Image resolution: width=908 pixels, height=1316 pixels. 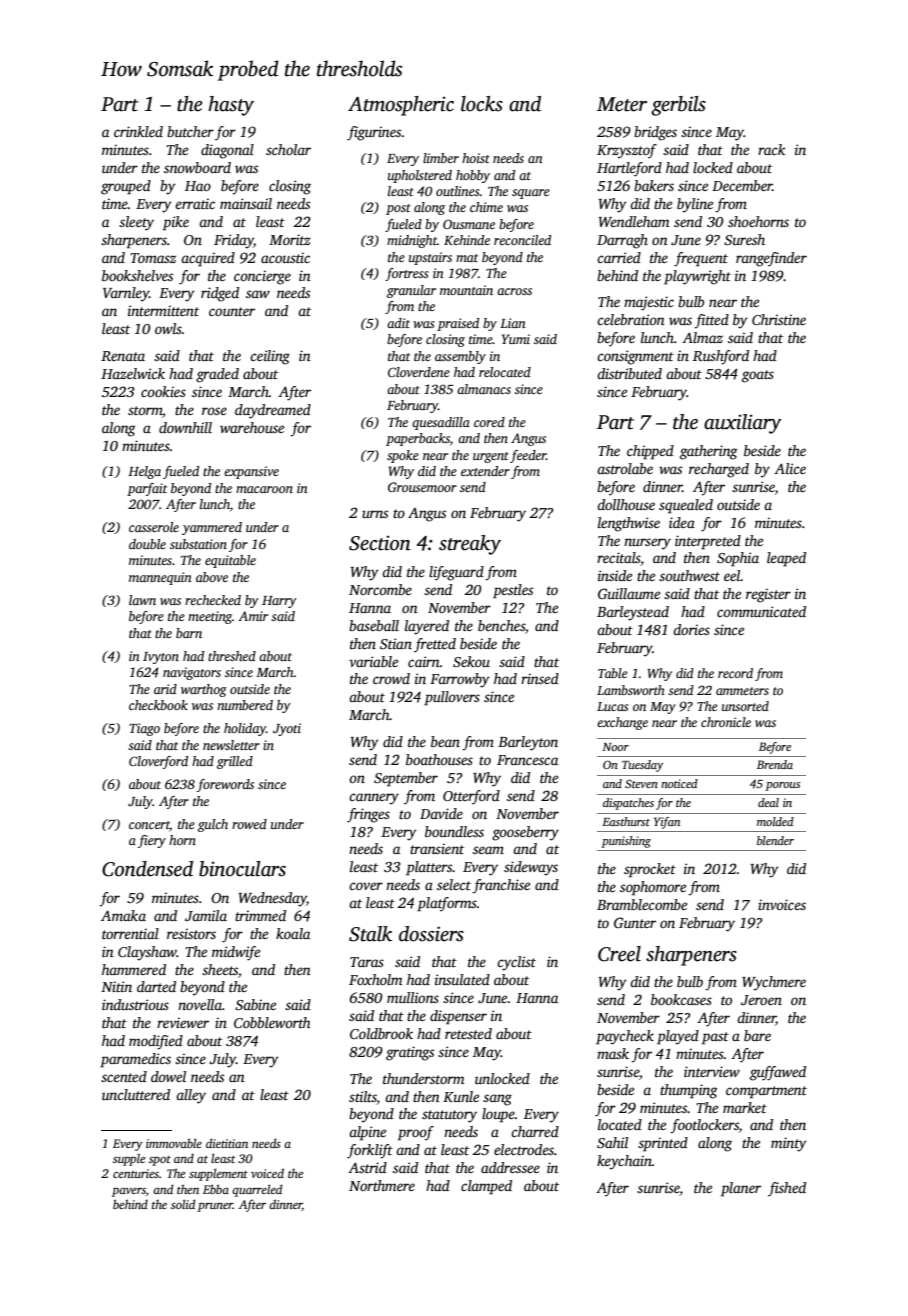 I want to click on lawn, so click(x=142, y=600).
